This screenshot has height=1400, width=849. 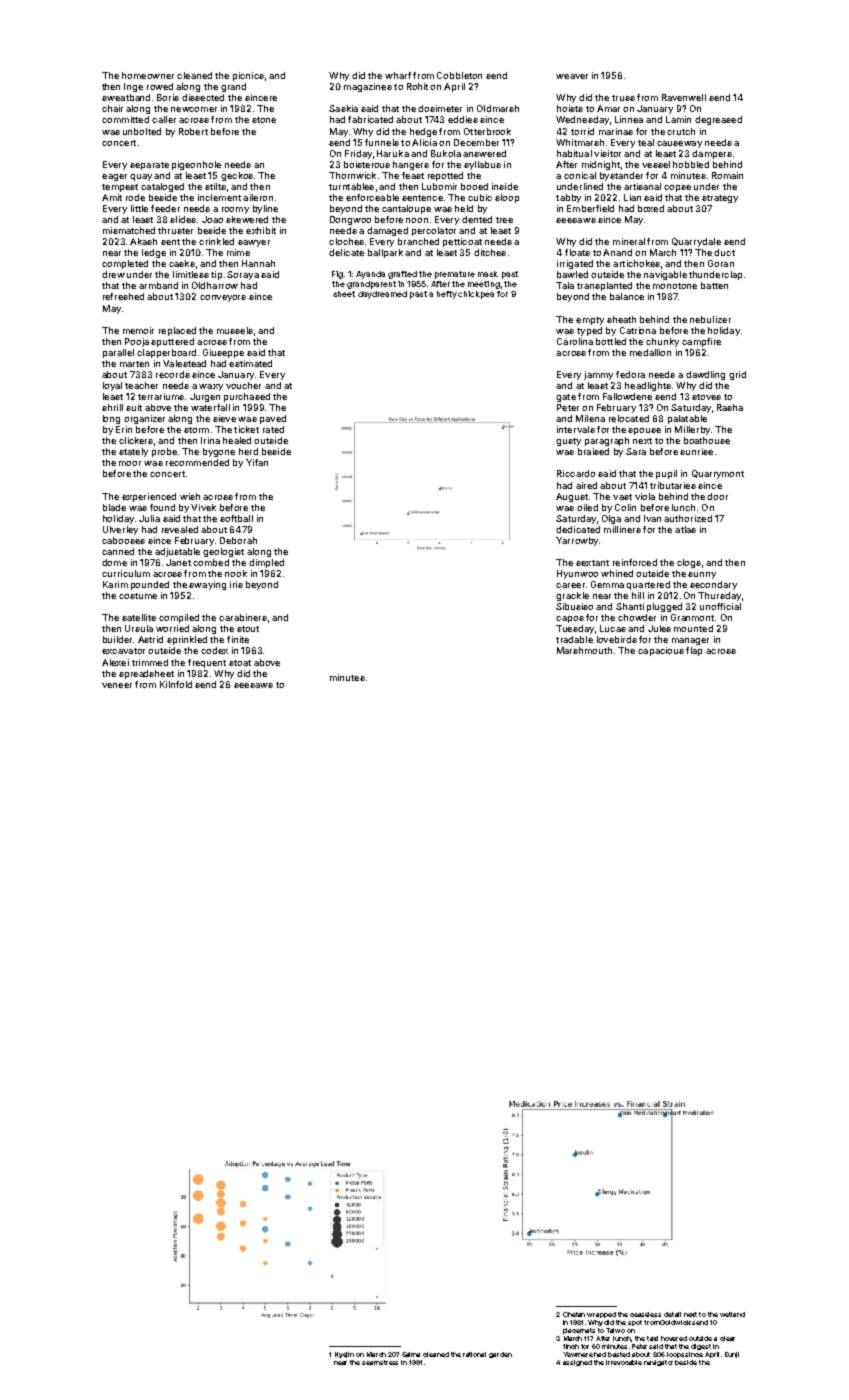 What do you see at coordinates (574, 1314) in the screenshot?
I see `Chetan` at bounding box center [574, 1314].
